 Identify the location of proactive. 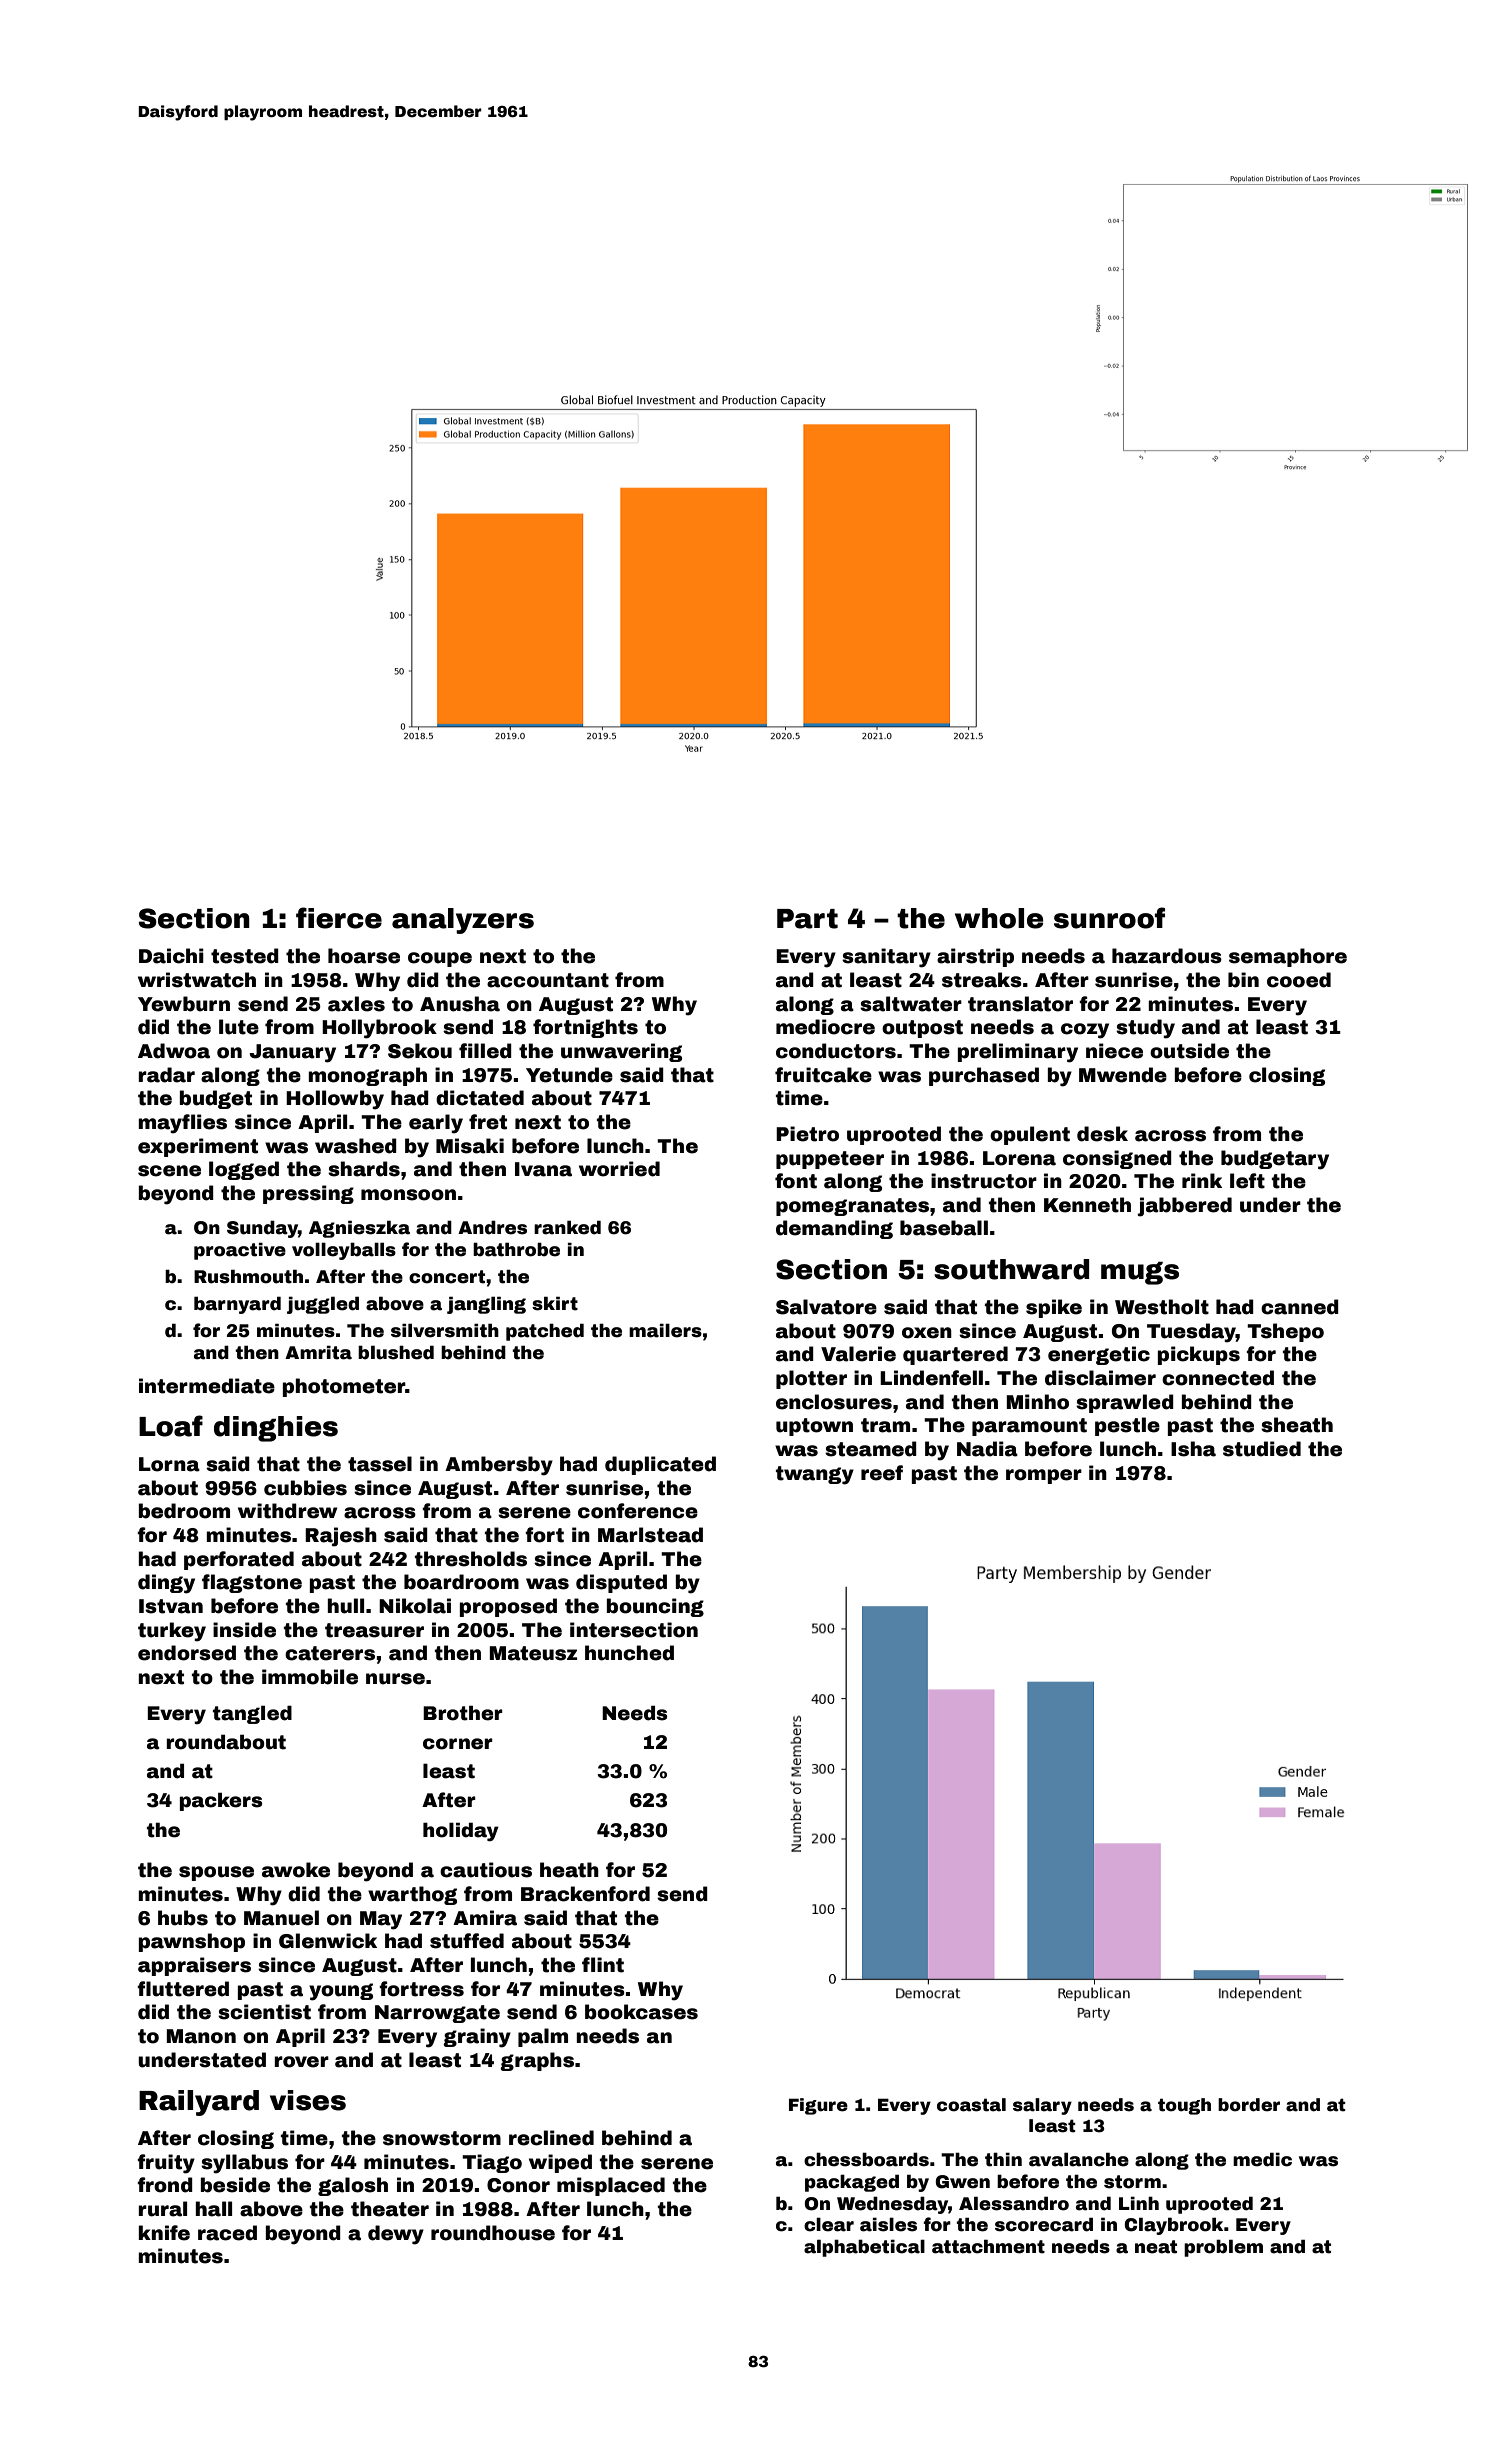
(240, 1251).
